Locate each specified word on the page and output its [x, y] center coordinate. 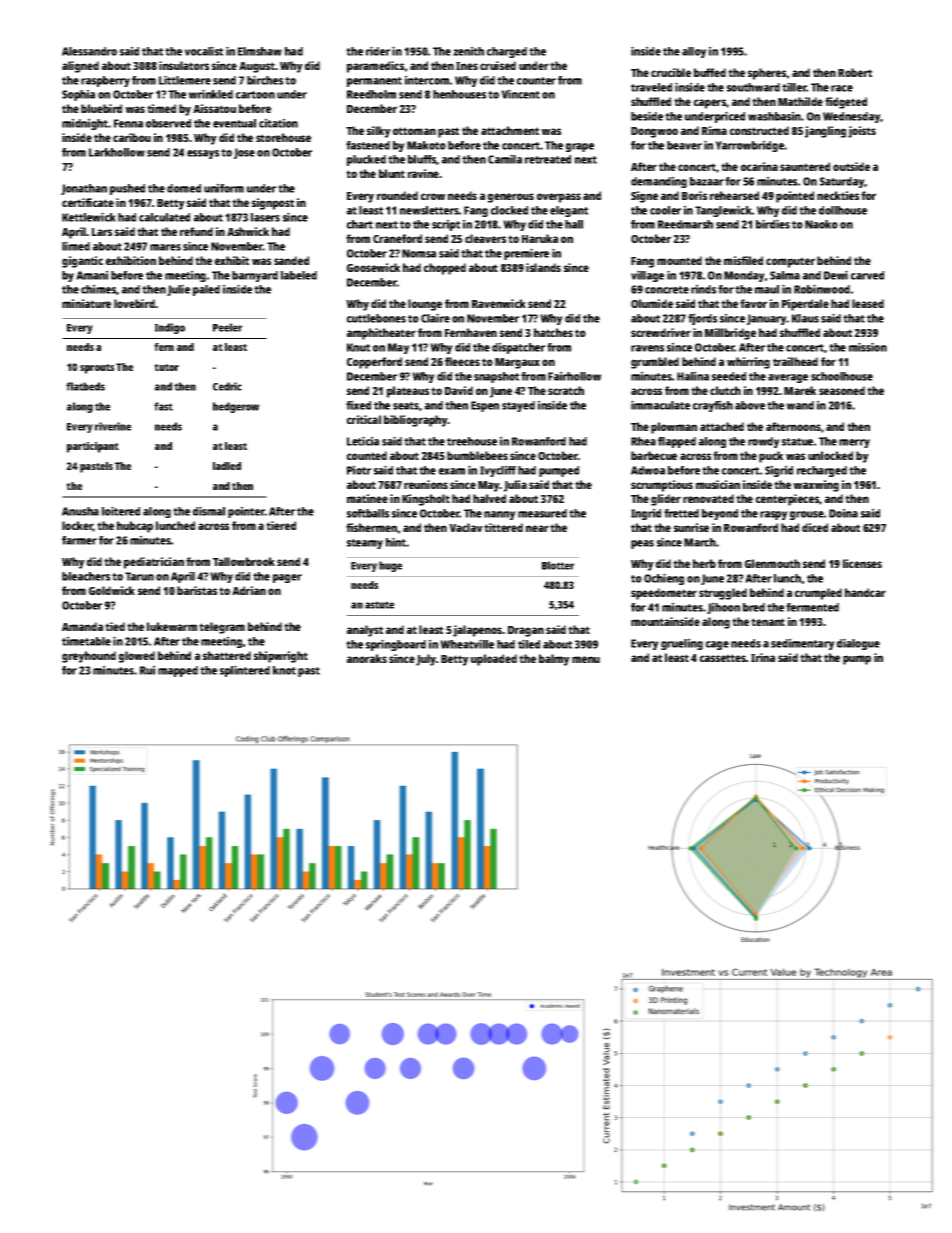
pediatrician [154, 563]
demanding [659, 182]
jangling [825, 132]
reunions [426, 484]
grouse [807, 515]
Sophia [78, 95]
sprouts [97, 369]
